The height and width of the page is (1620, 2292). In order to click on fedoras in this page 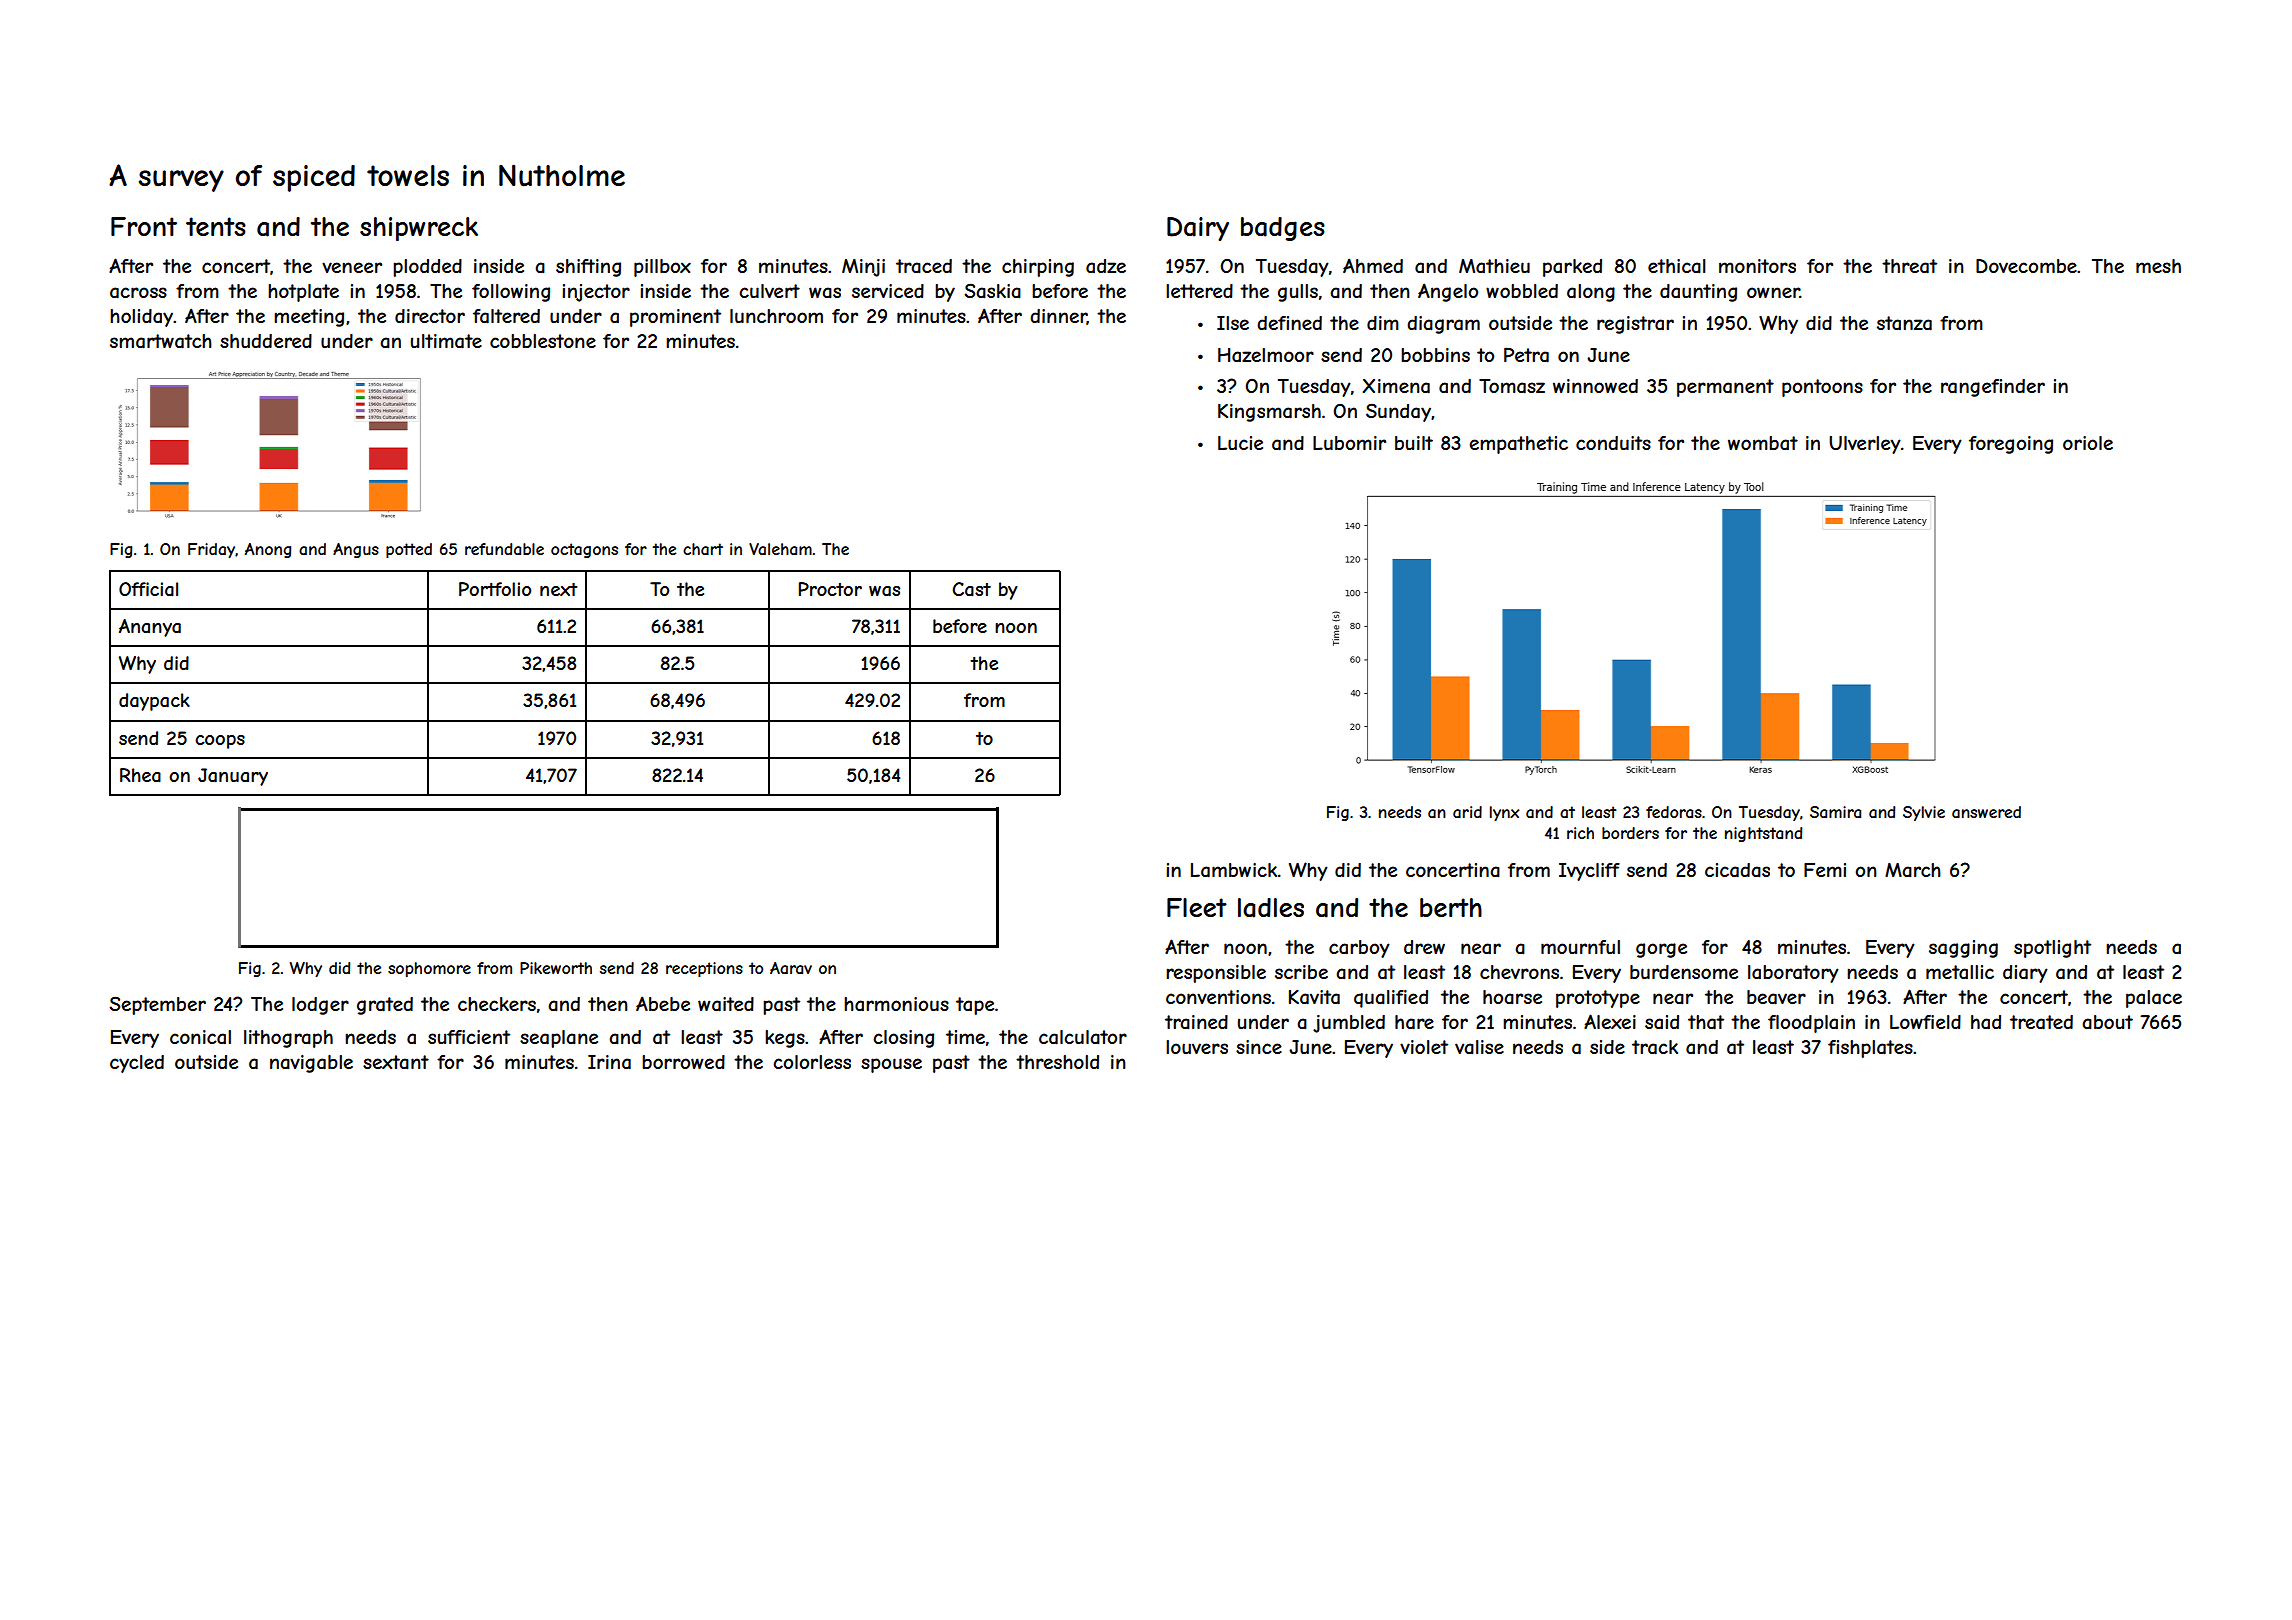, I will do `click(1674, 812)`.
